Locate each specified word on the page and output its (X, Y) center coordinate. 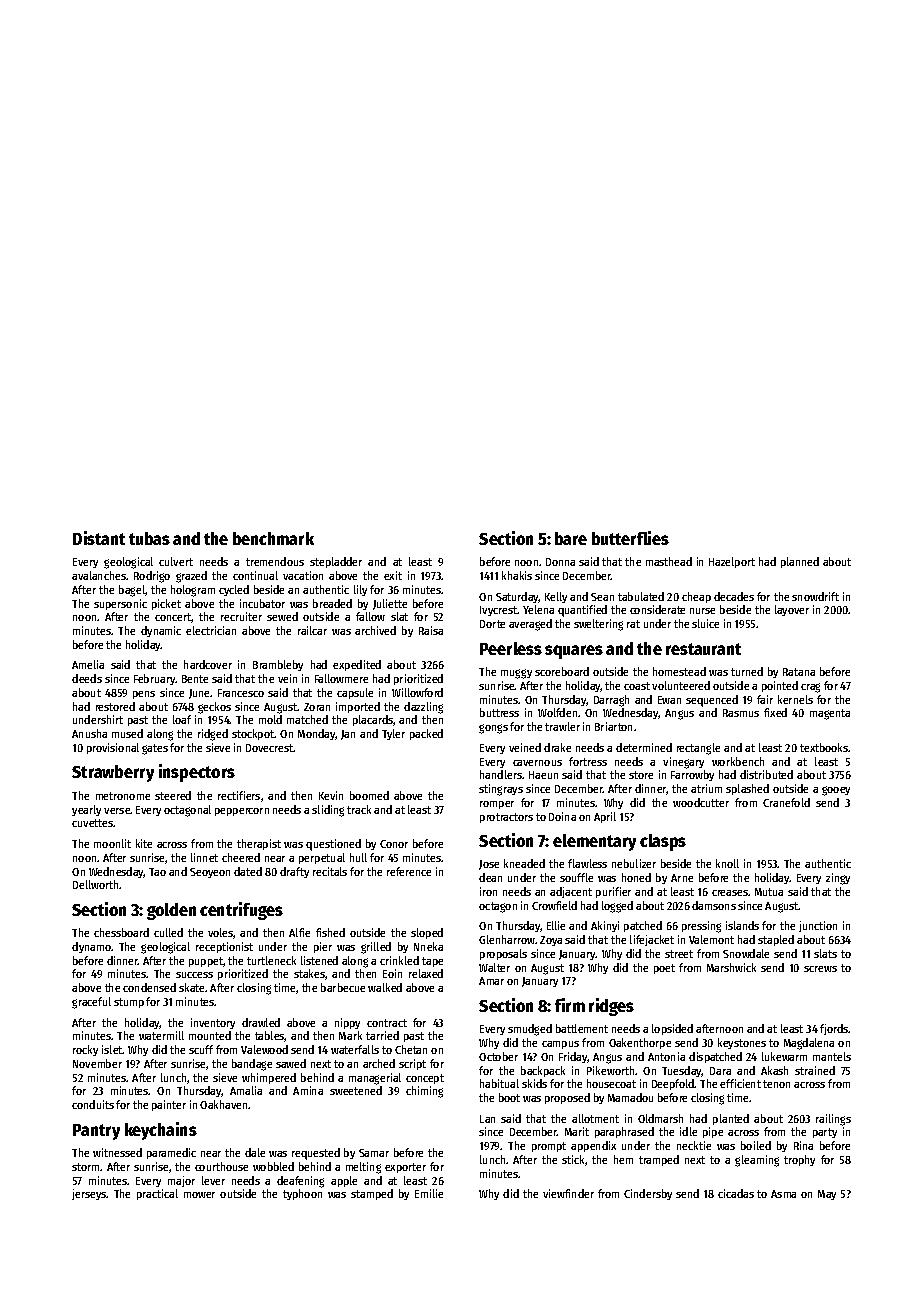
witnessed (117, 1152)
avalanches (99, 575)
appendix (593, 1146)
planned (800, 562)
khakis (517, 575)
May (827, 1195)
